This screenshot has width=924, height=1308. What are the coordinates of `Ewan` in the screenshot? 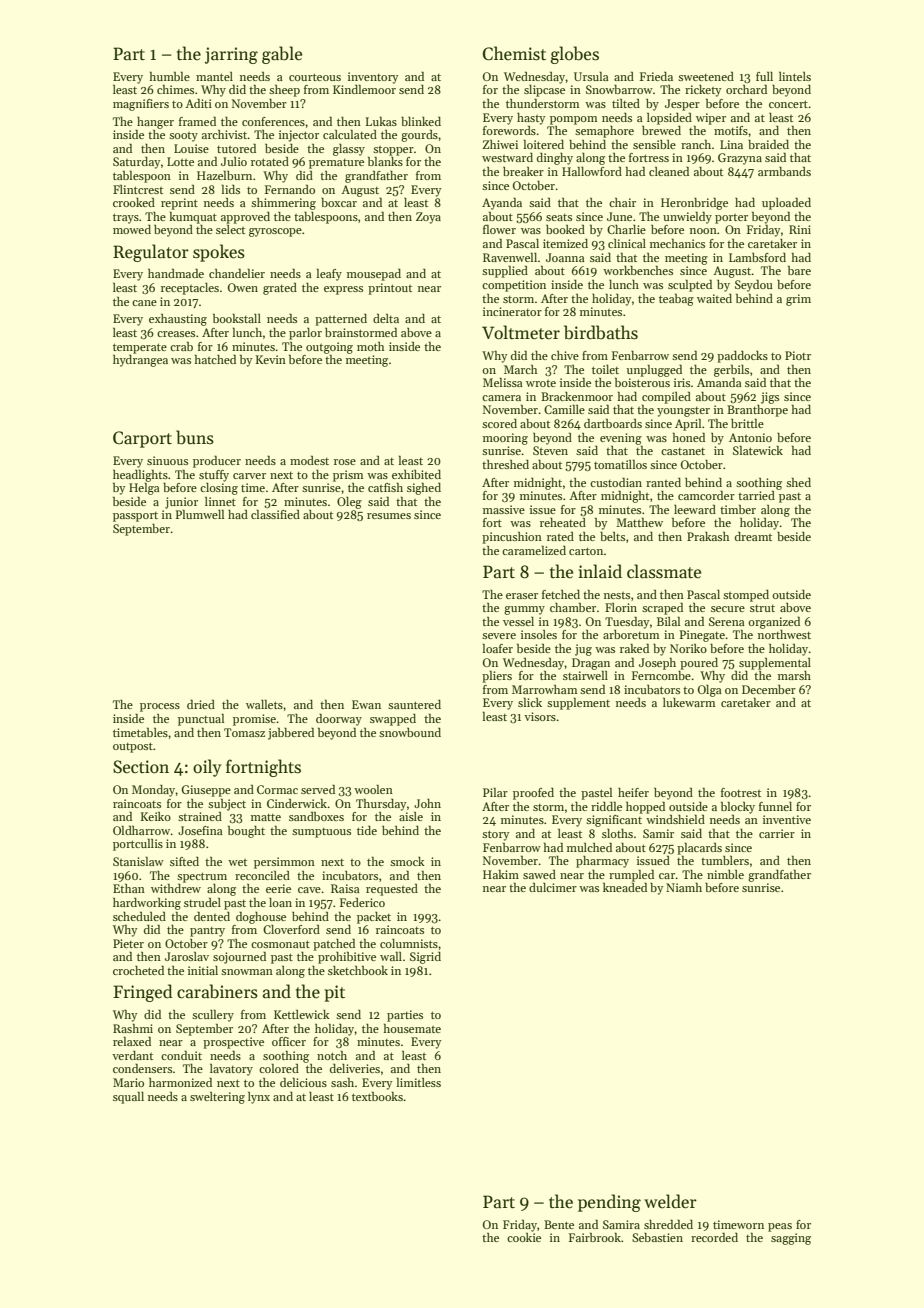 It's located at (366, 704).
